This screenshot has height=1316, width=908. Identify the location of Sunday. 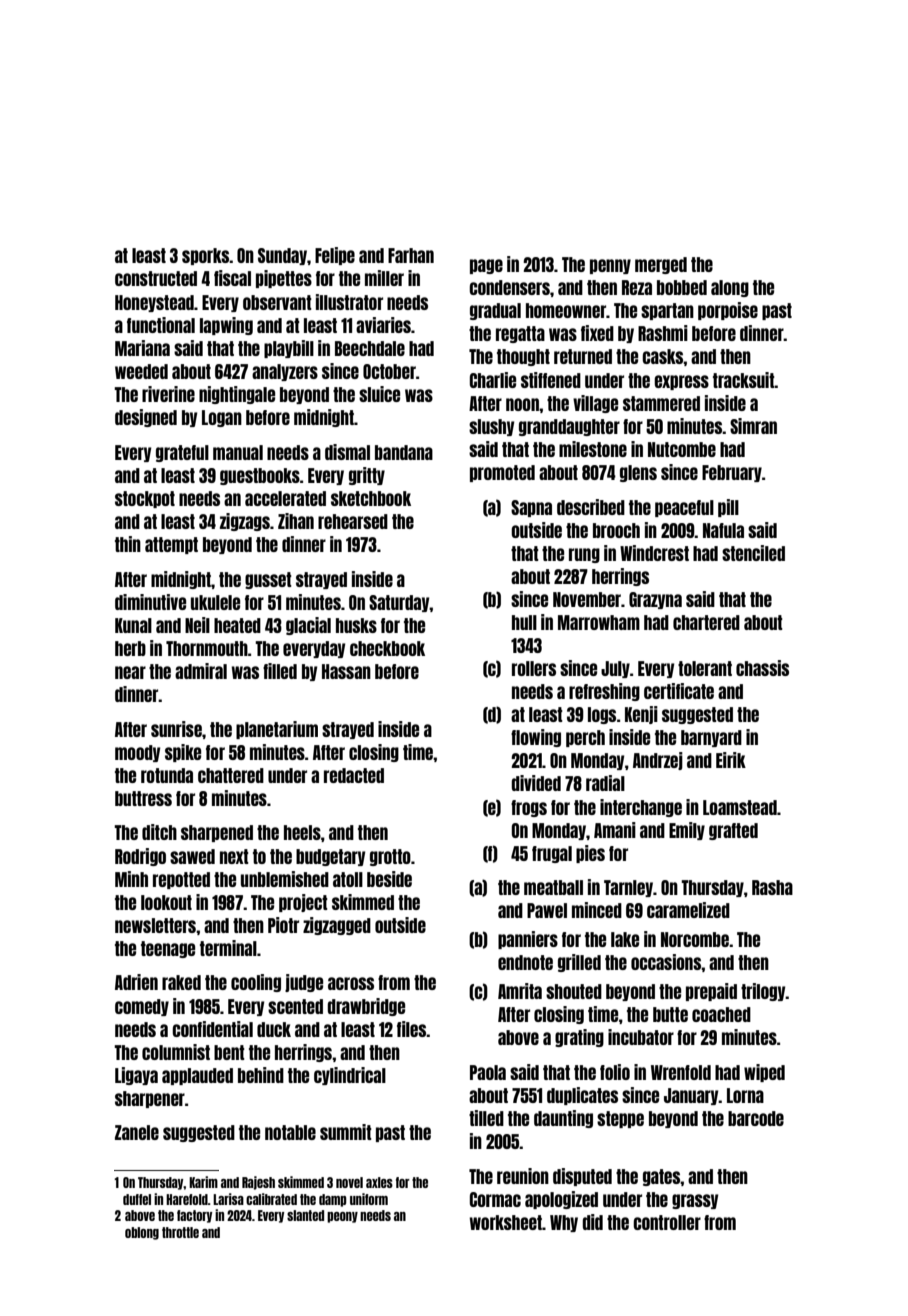
(282, 256).
